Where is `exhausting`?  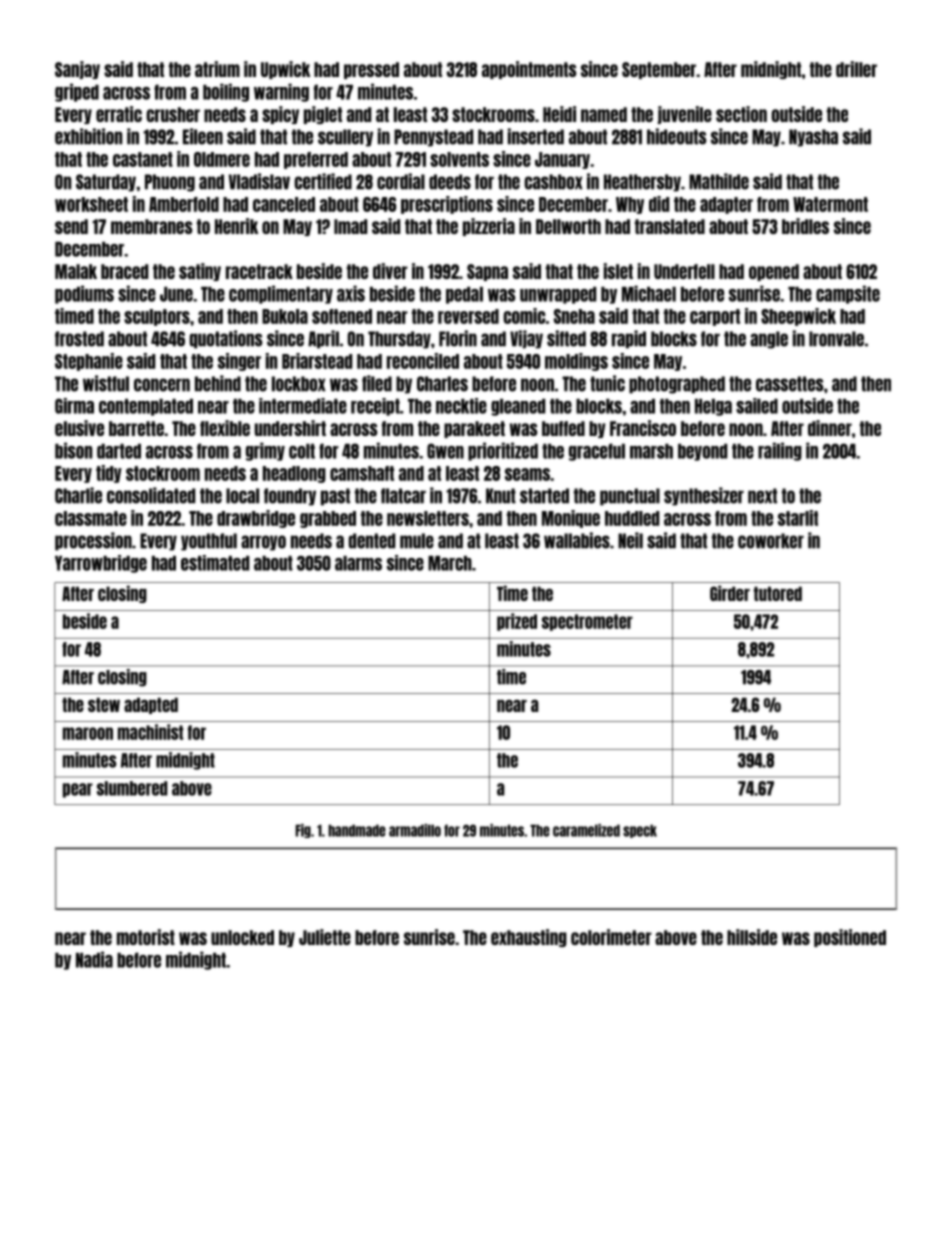
exhausting is located at coordinates (529, 938).
